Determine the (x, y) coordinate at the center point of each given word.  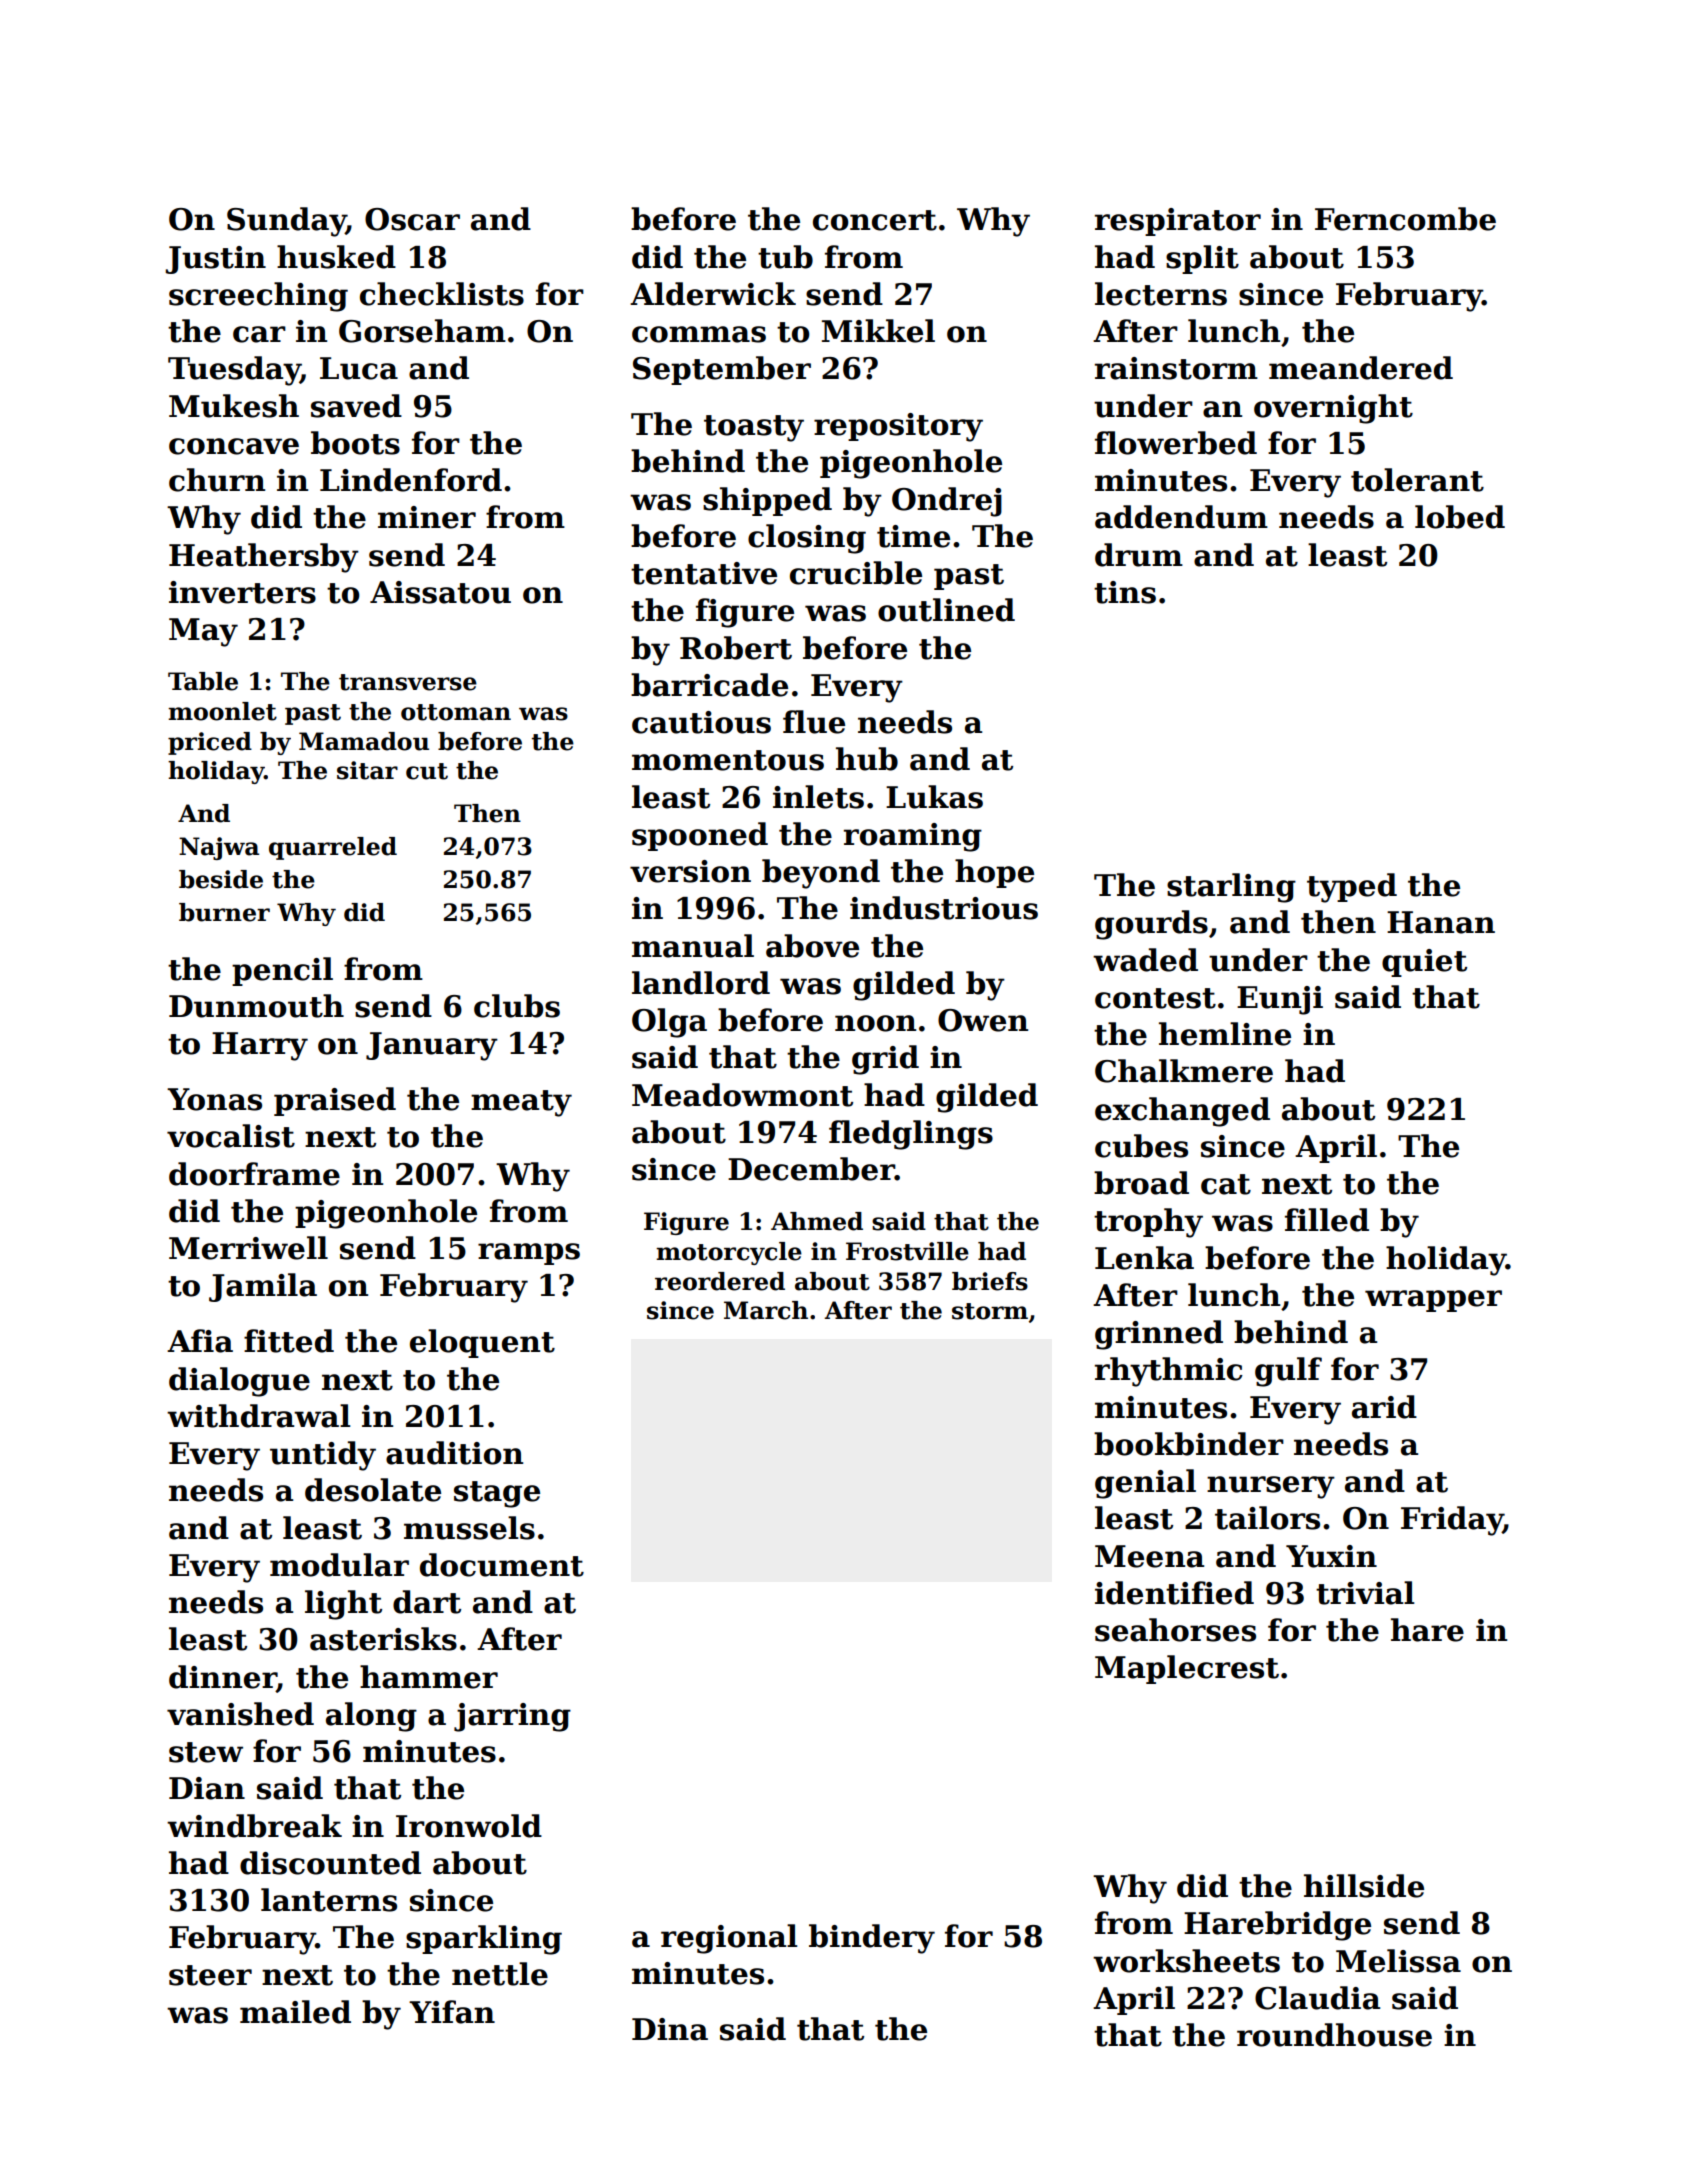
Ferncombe (1405, 219)
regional (729, 1939)
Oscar (412, 219)
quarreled (333, 848)
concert (875, 220)
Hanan (1441, 922)
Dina (670, 2029)
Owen (983, 1020)
